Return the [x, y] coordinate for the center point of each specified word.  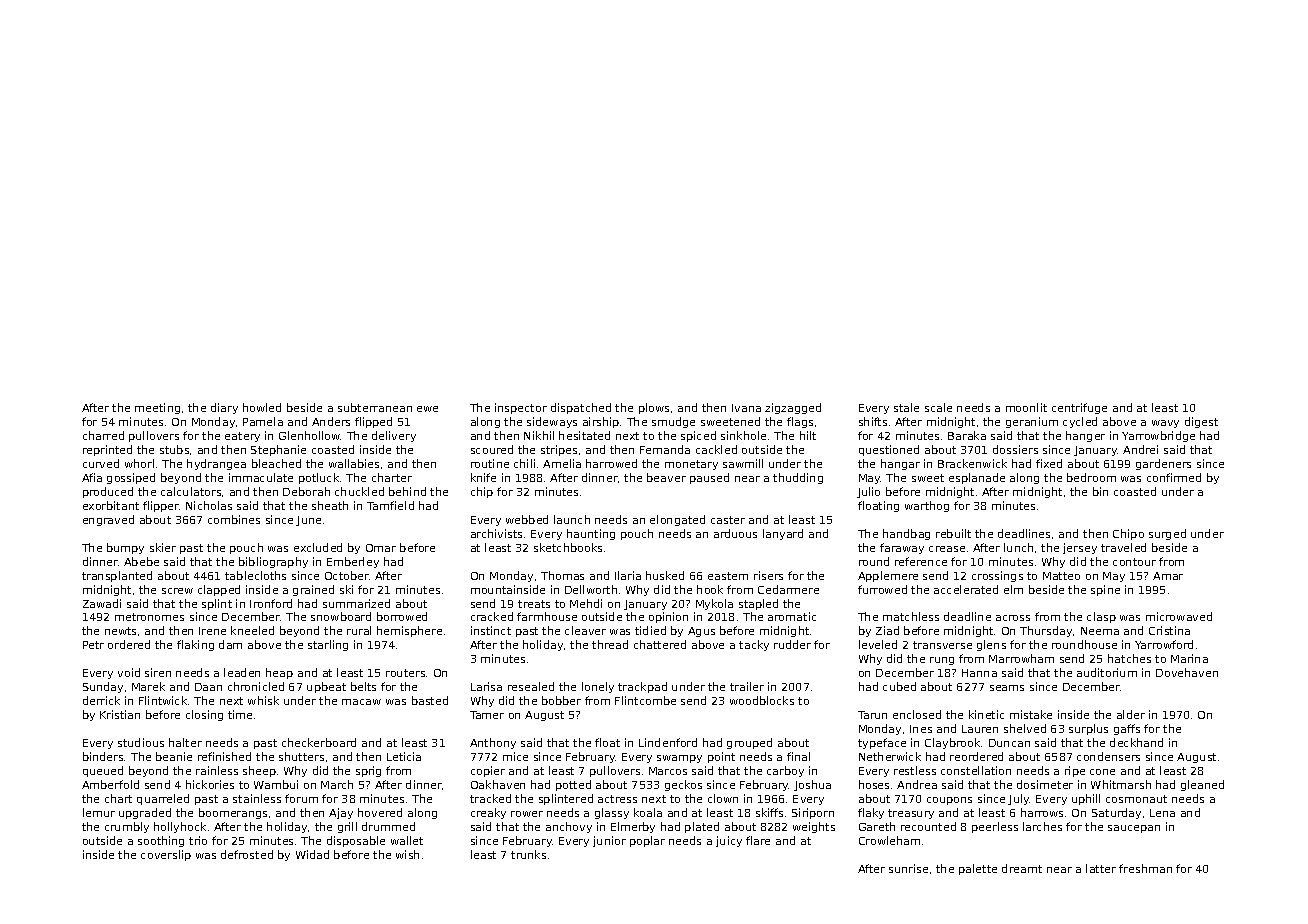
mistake [1031, 714]
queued [103, 771]
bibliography [273, 562]
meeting [157, 408]
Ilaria [628, 575]
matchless [911, 616]
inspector [521, 408]
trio [198, 840]
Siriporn [813, 813]
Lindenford [668, 742]
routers [405, 673]
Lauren [980, 729]
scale [938, 407]
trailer [747, 686]
